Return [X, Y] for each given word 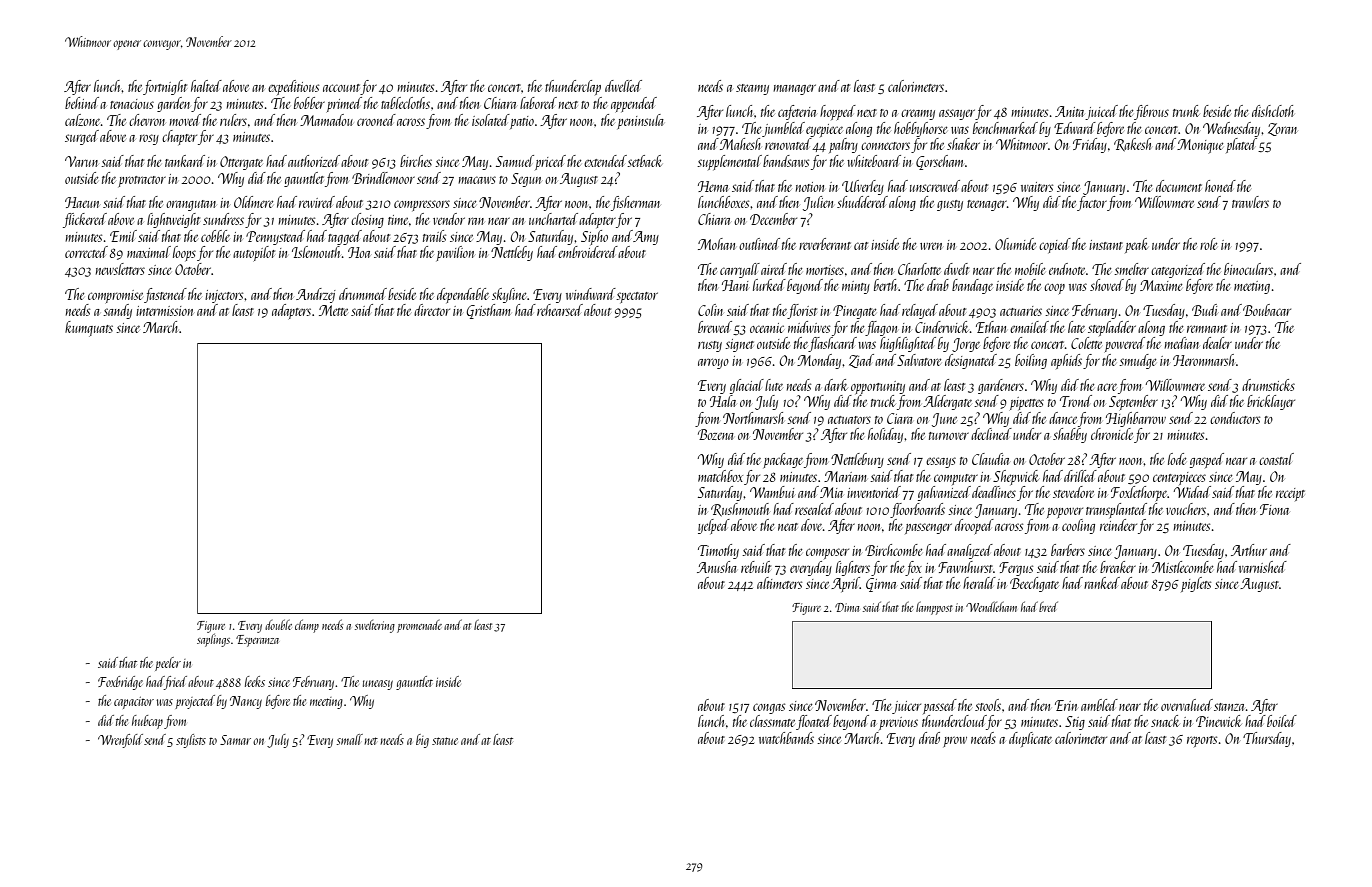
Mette [333, 310]
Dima [847, 607]
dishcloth [1273, 111]
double [278, 624]
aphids [1066, 361]
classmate [772, 721]
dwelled [623, 86]
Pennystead [275, 237]
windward [591, 294]
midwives [809, 327]
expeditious [293, 87]
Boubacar [1267, 310]
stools [988, 705]
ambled [1099, 705]
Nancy [246, 702]
